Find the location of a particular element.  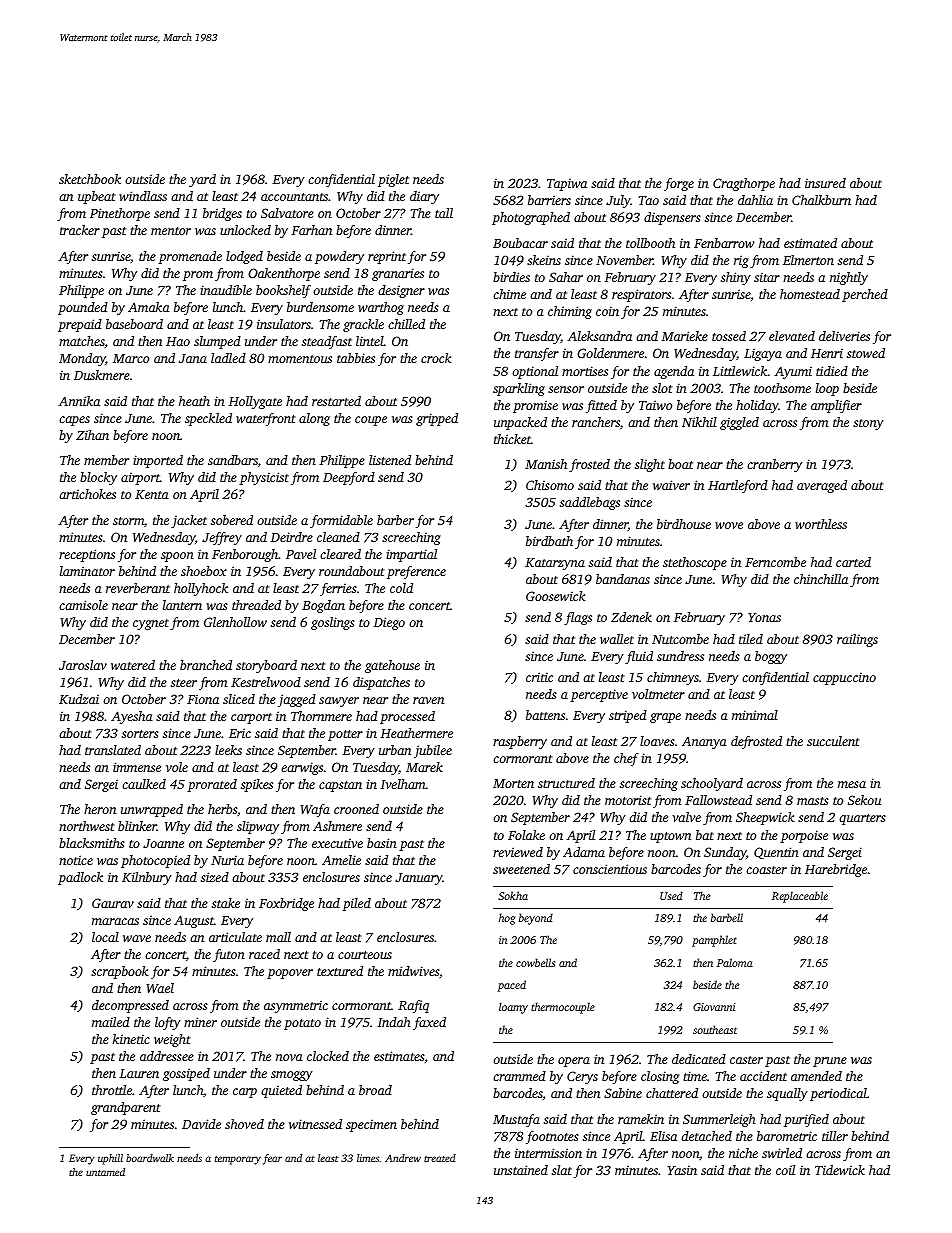

storm is located at coordinates (128, 521).
